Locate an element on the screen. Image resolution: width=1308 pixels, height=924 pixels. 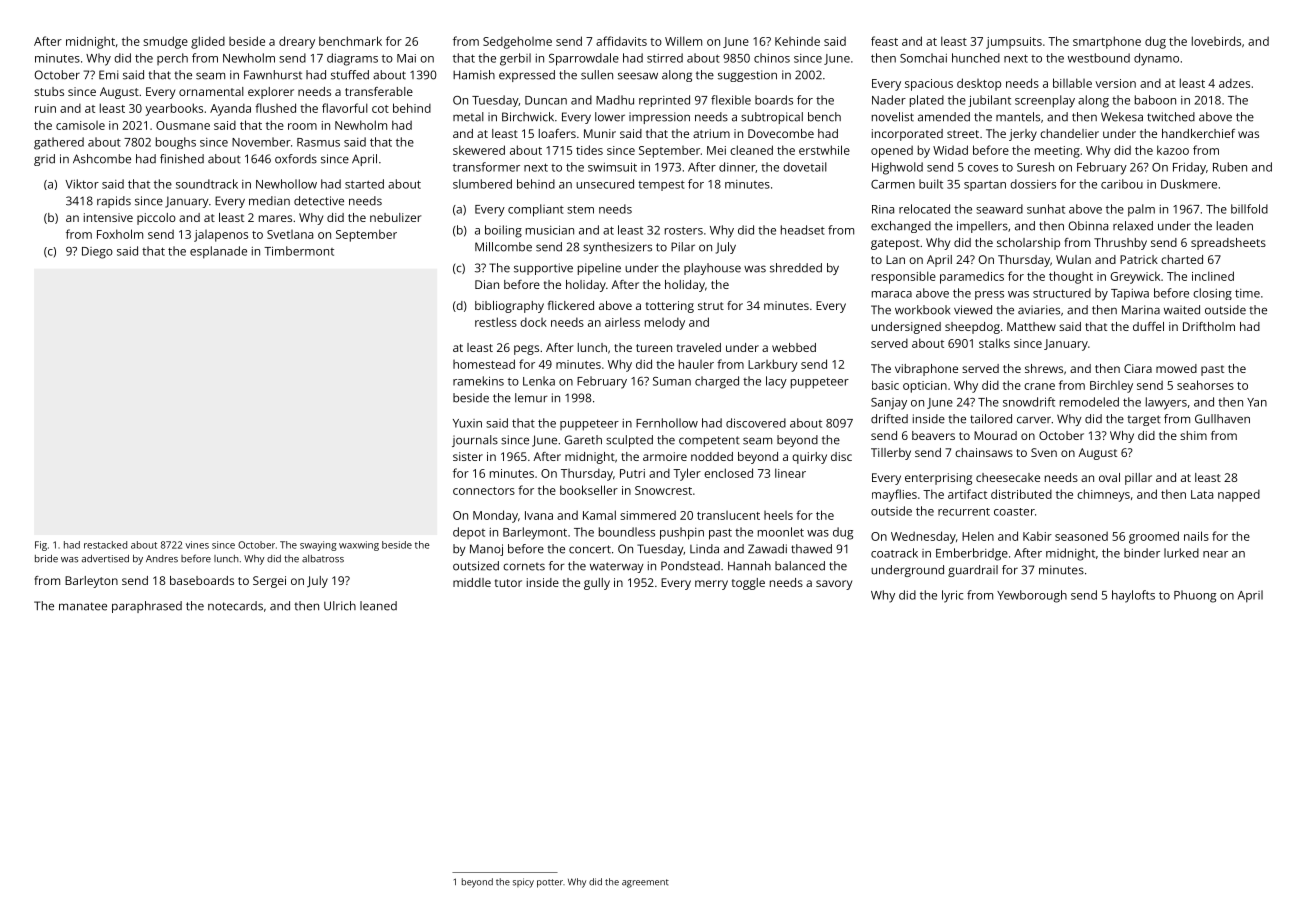
spicy is located at coordinates (523, 883).
